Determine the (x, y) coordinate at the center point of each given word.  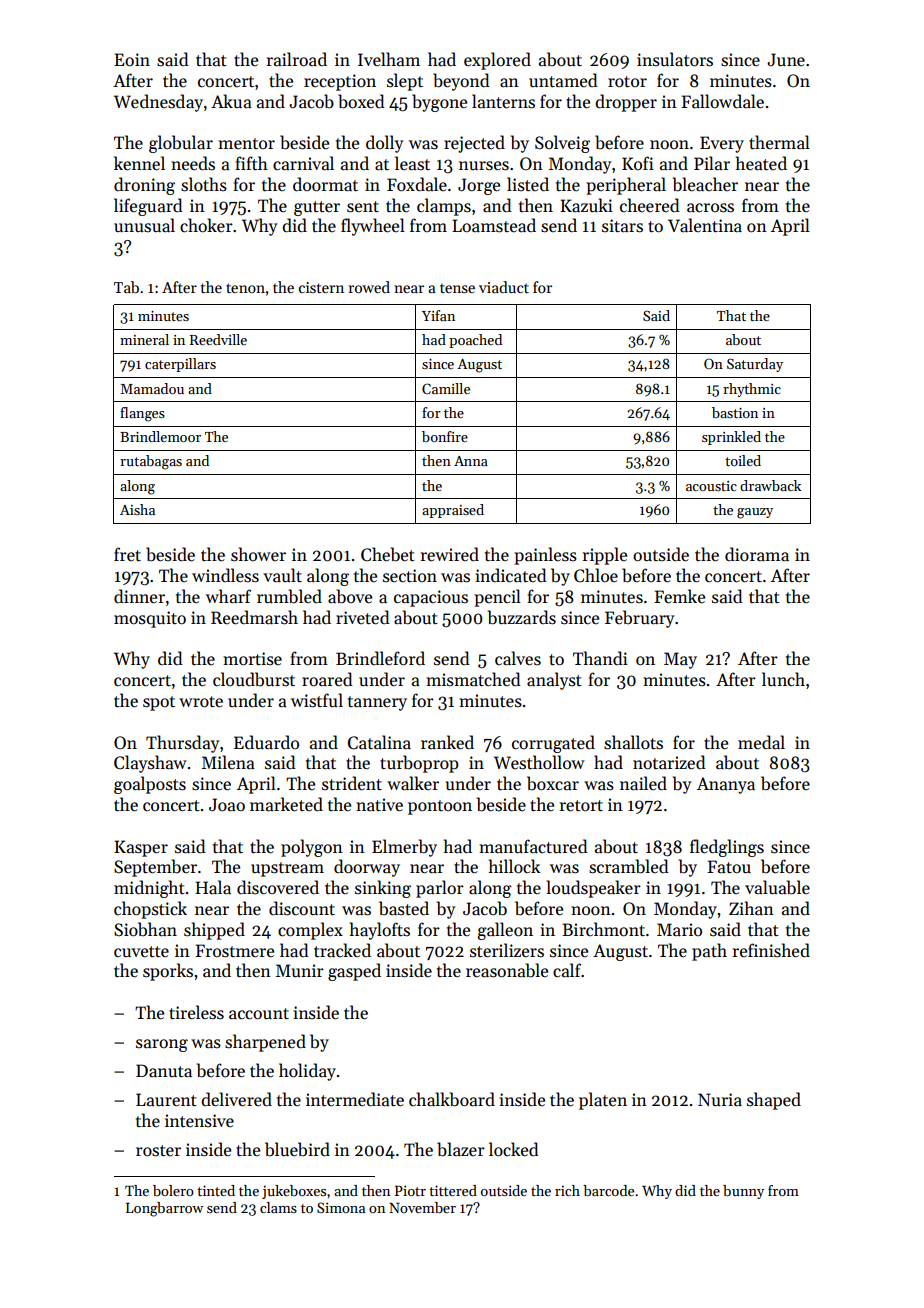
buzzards (522, 617)
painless (545, 556)
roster (158, 1151)
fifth (251, 163)
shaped (774, 1101)
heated (761, 163)
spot (159, 703)
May (680, 660)
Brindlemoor (160, 436)
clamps (444, 207)
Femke (679, 596)
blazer (461, 1149)
